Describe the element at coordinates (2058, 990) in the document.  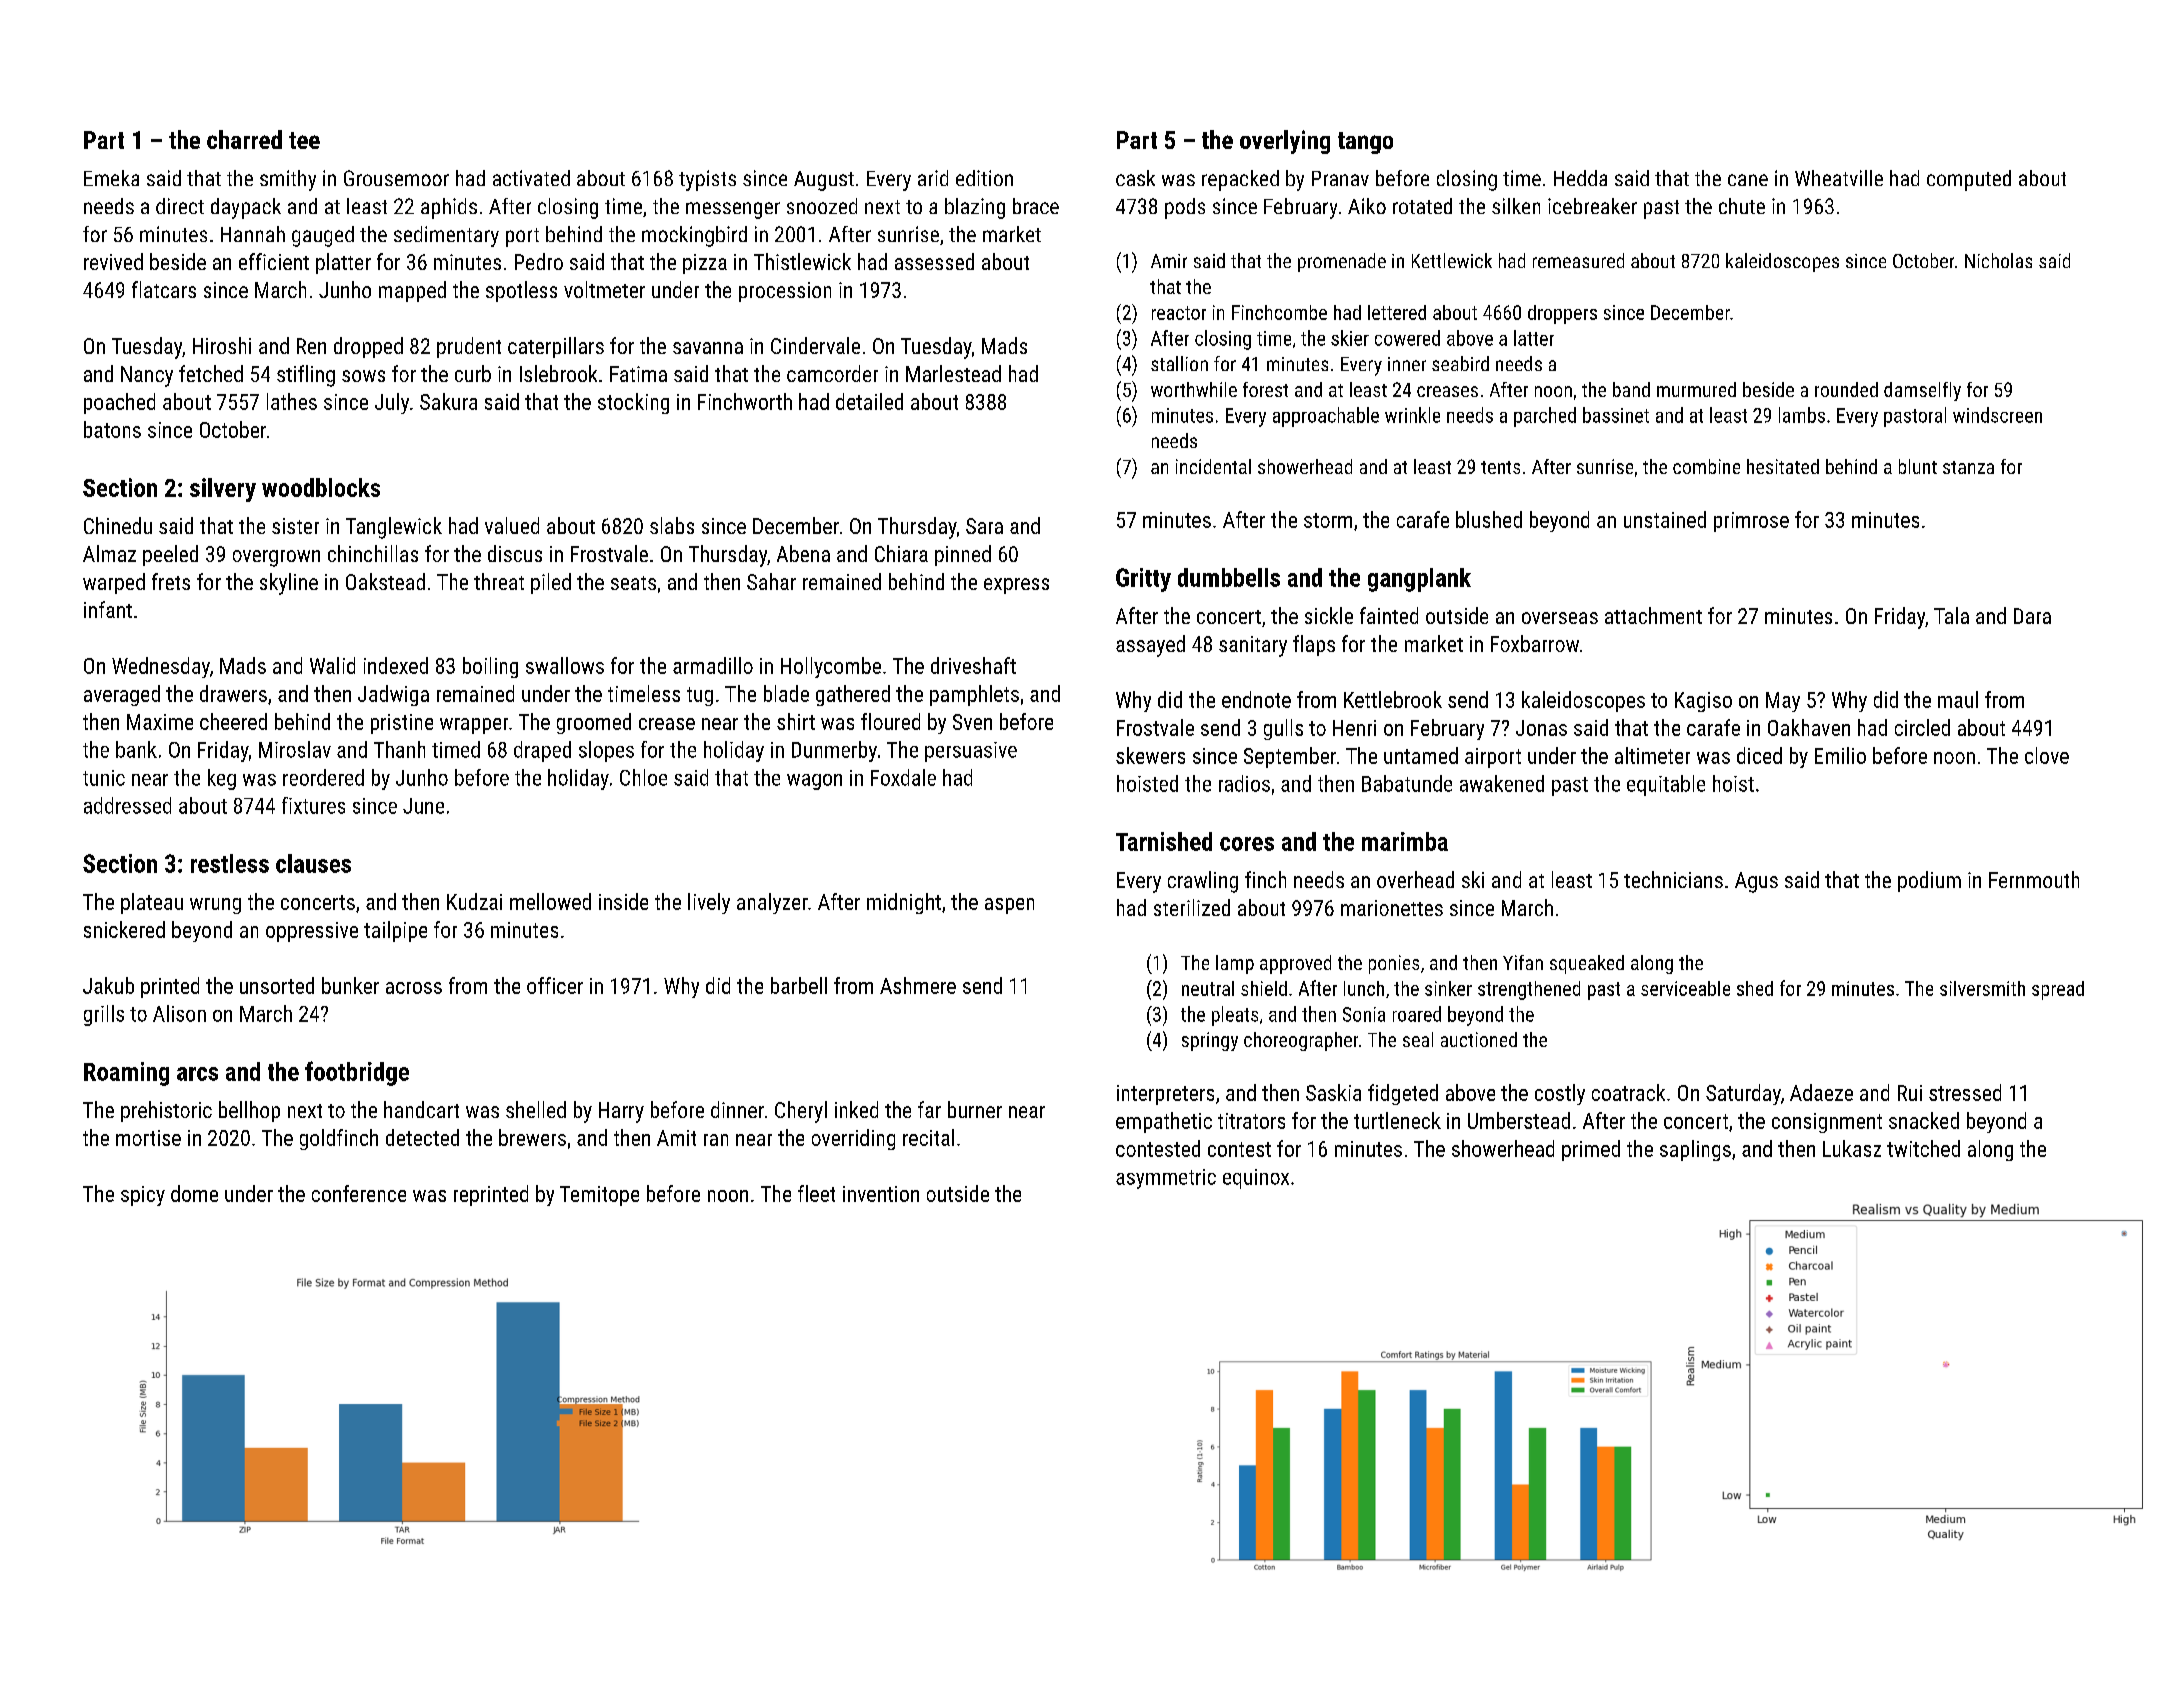
I see `spread` at that location.
